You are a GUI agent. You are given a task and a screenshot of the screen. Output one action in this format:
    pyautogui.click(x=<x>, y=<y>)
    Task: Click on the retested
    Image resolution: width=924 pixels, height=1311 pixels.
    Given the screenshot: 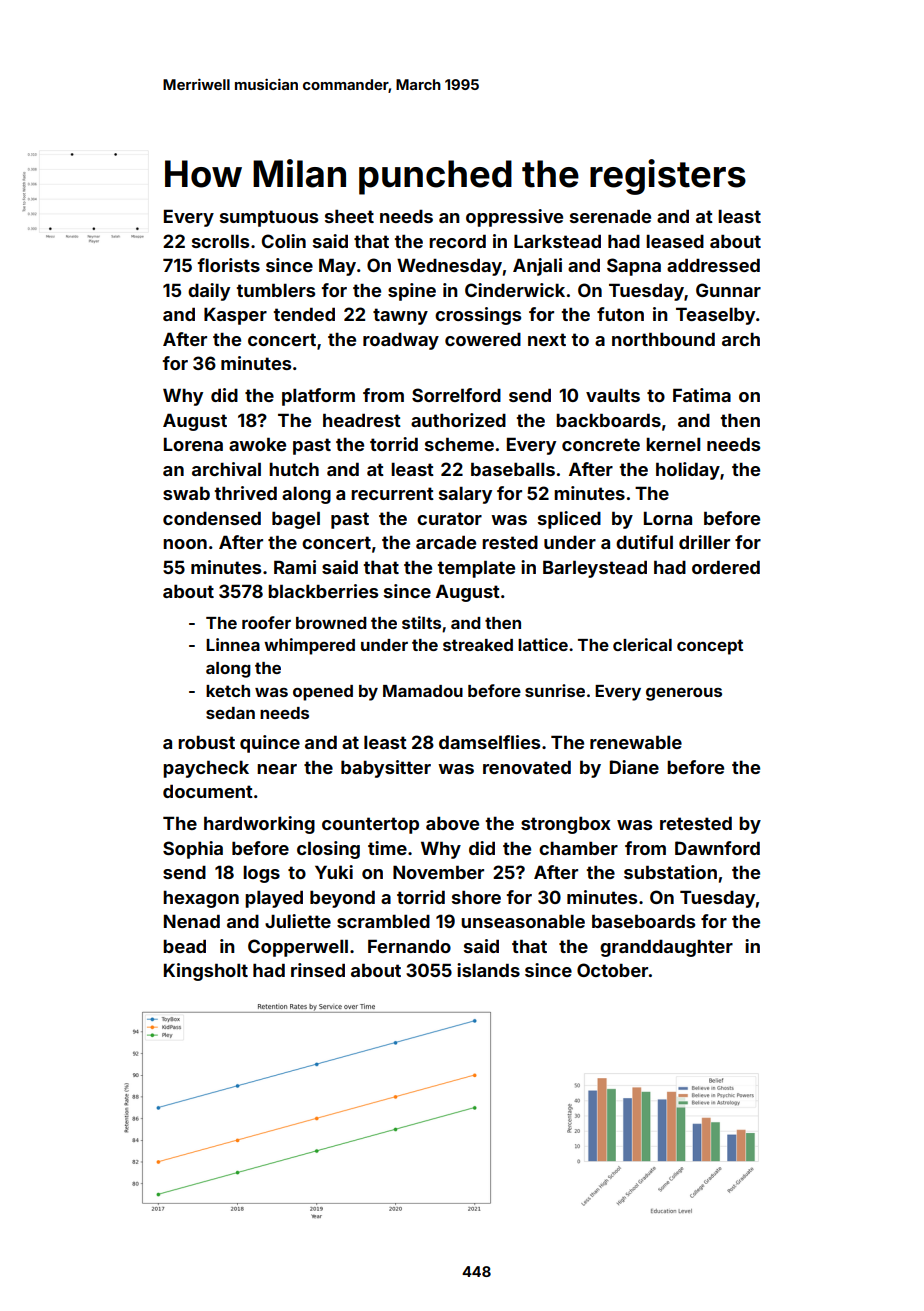 What is the action you would take?
    pyautogui.click(x=696, y=823)
